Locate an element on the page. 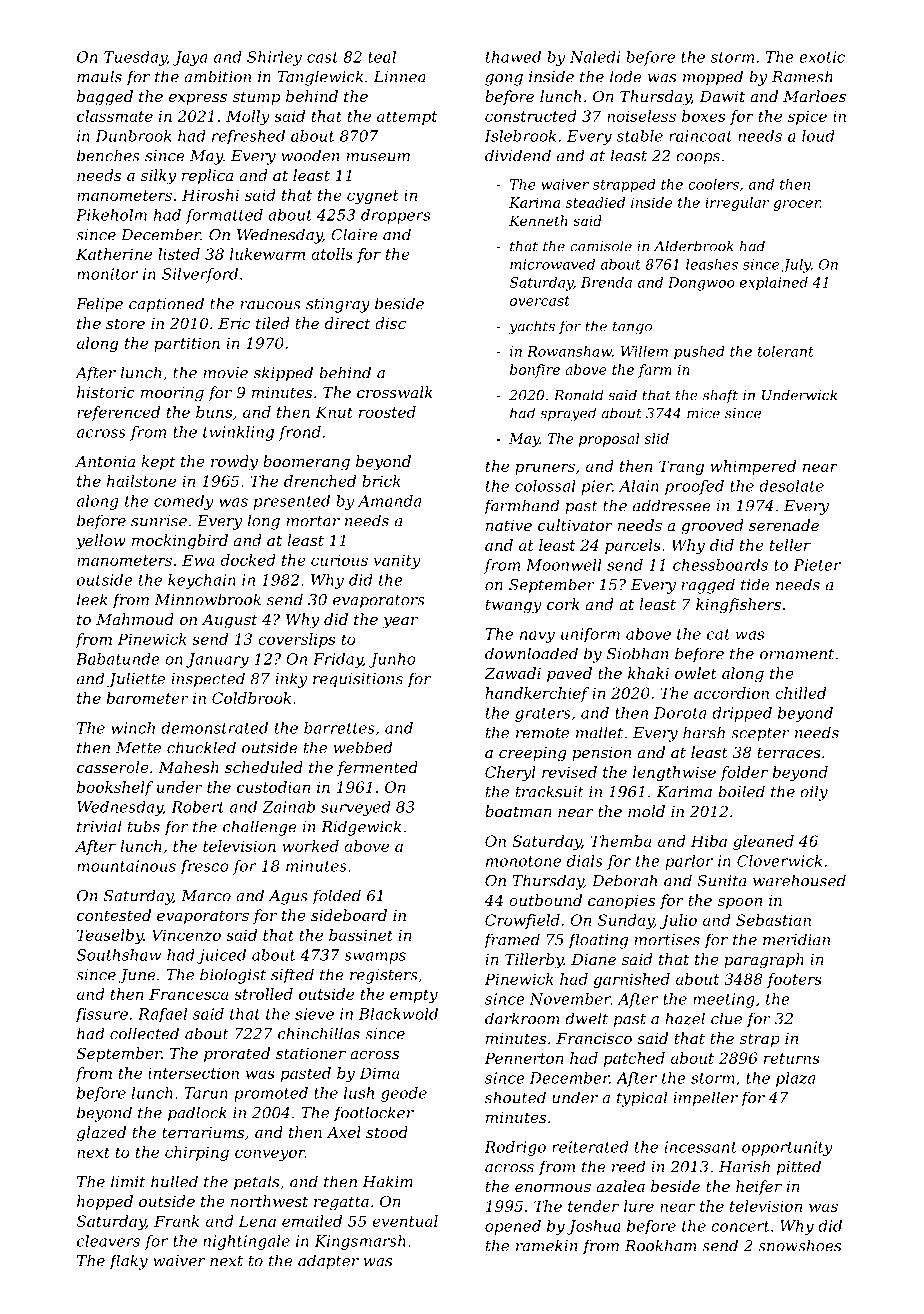 The height and width of the page is (1314, 924). formatted is located at coordinates (224, 216).
